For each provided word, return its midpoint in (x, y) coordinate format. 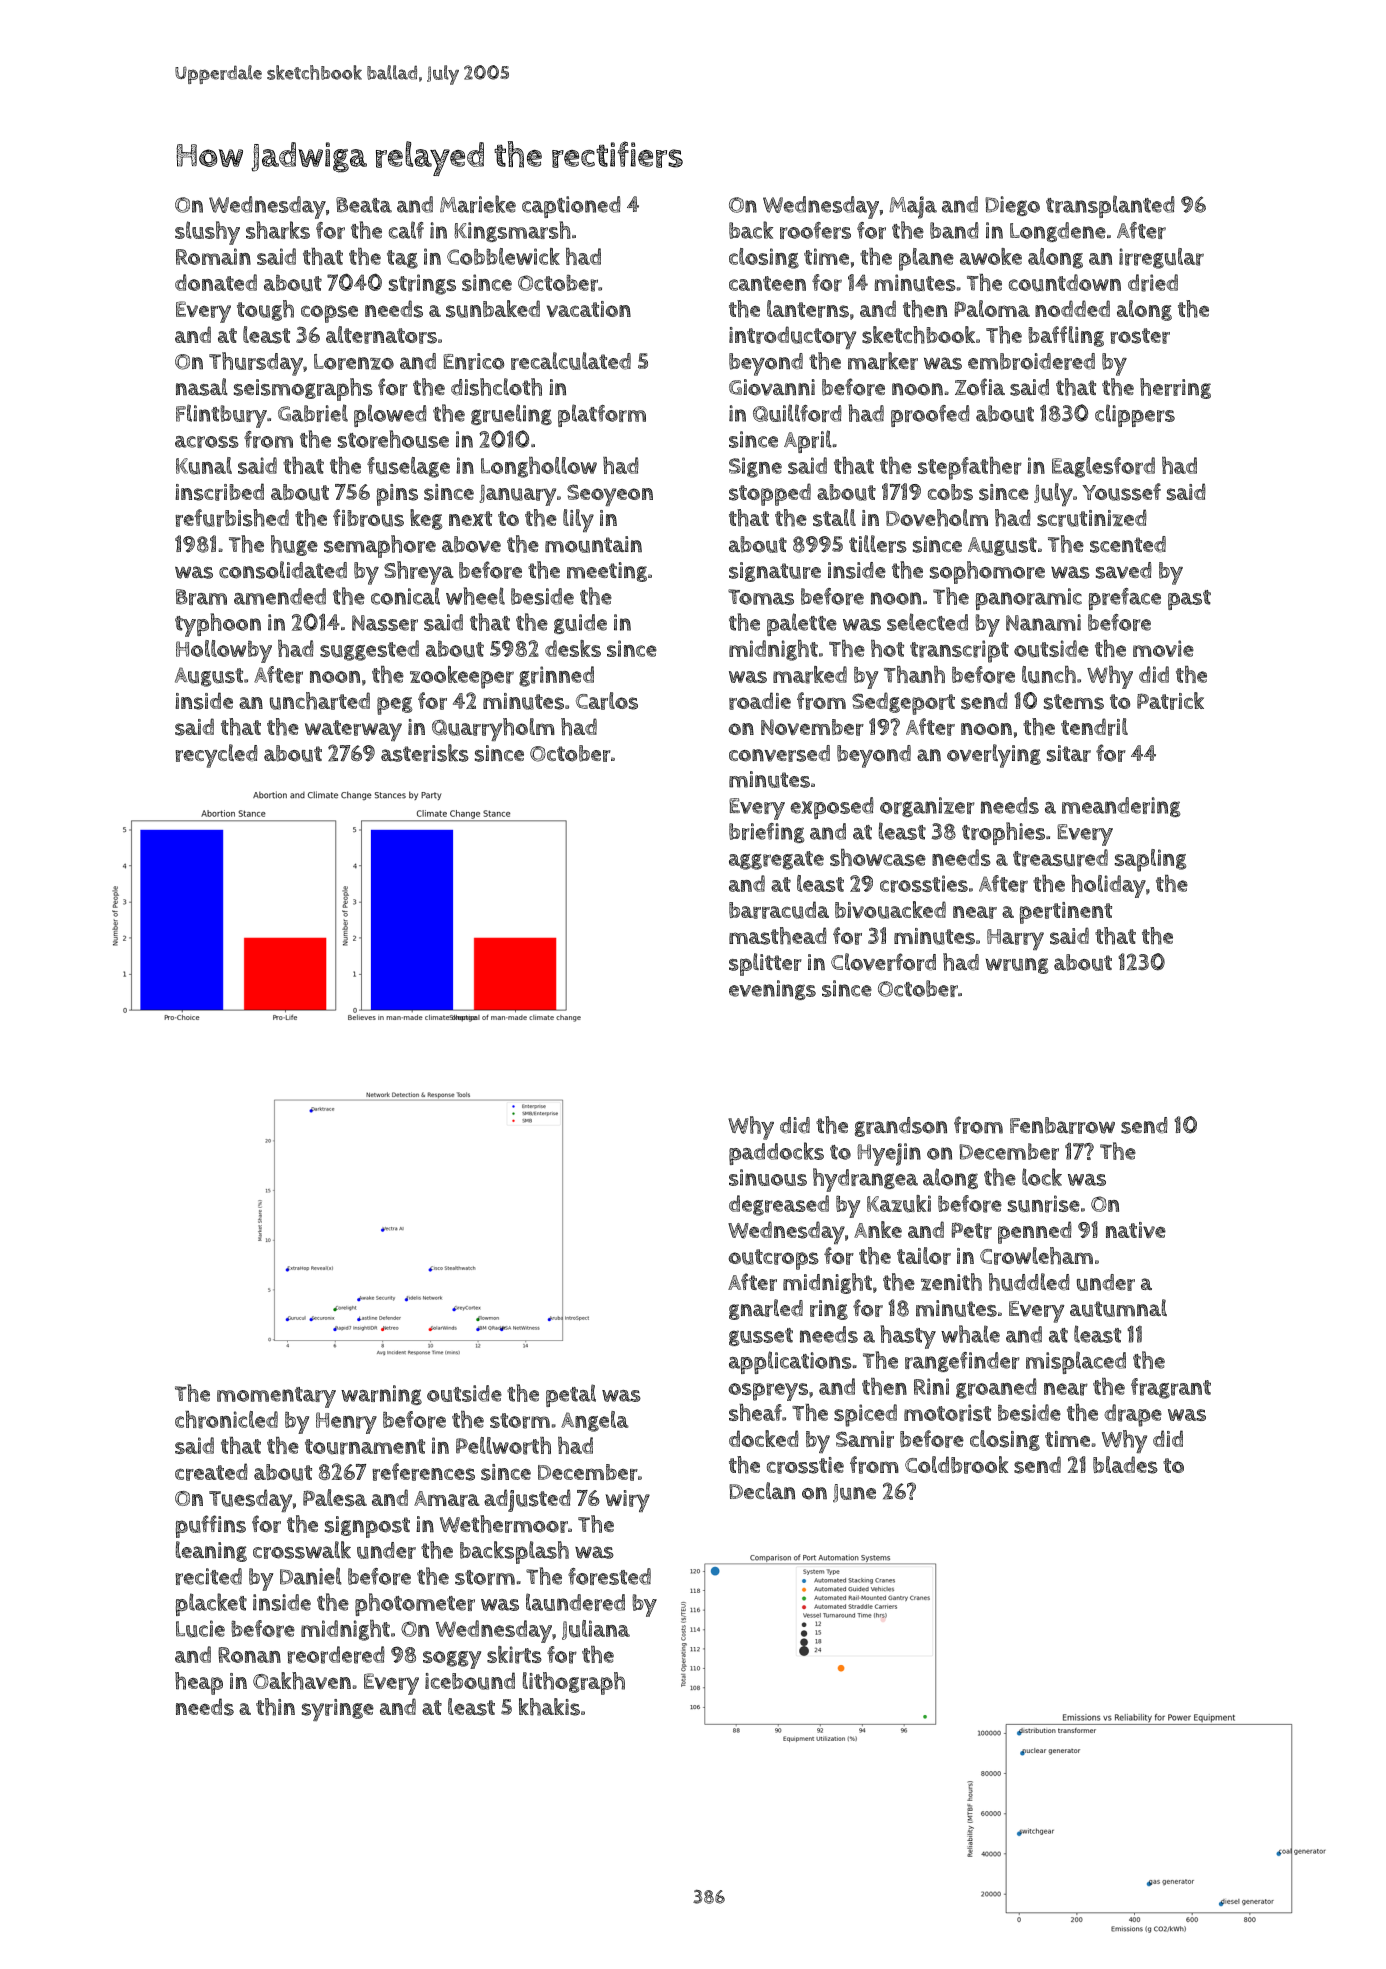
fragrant (1171, 1388)
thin (275, 1707)
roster (1140, 336)
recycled (216, 756)
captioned (571, 207)
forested (609, 1576)
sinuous (768, 1177)
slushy (207, 233)
